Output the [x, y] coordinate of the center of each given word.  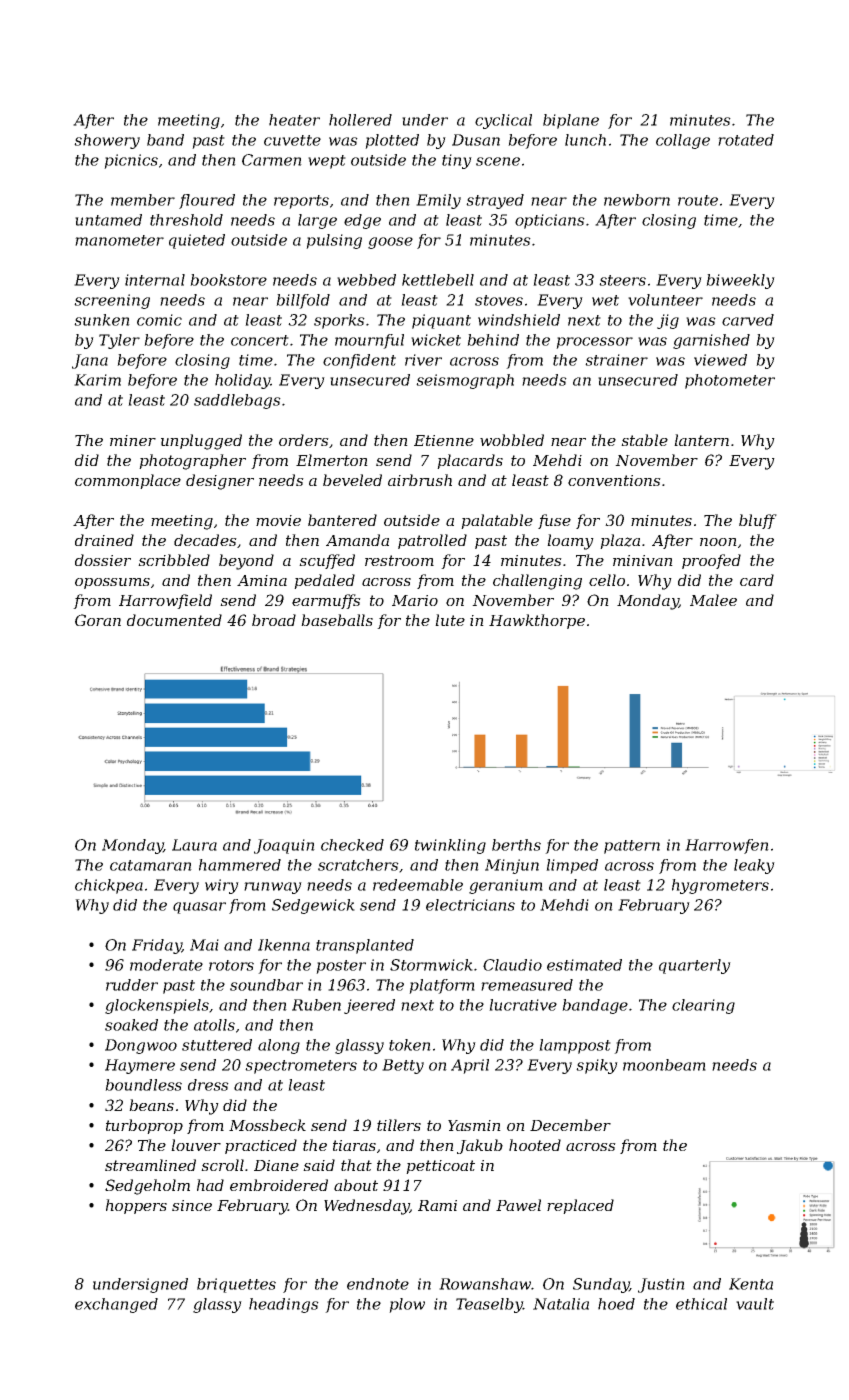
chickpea [109, 886]
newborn [637, 200]
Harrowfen [727, 846]
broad [274, 620]
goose [390, 243]
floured [207, 201]
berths [516, 845]
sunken [102, 320]
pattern [632, 847]
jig [668, 321]
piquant [441, 321]
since [192, 1205]
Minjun [512, 866]
